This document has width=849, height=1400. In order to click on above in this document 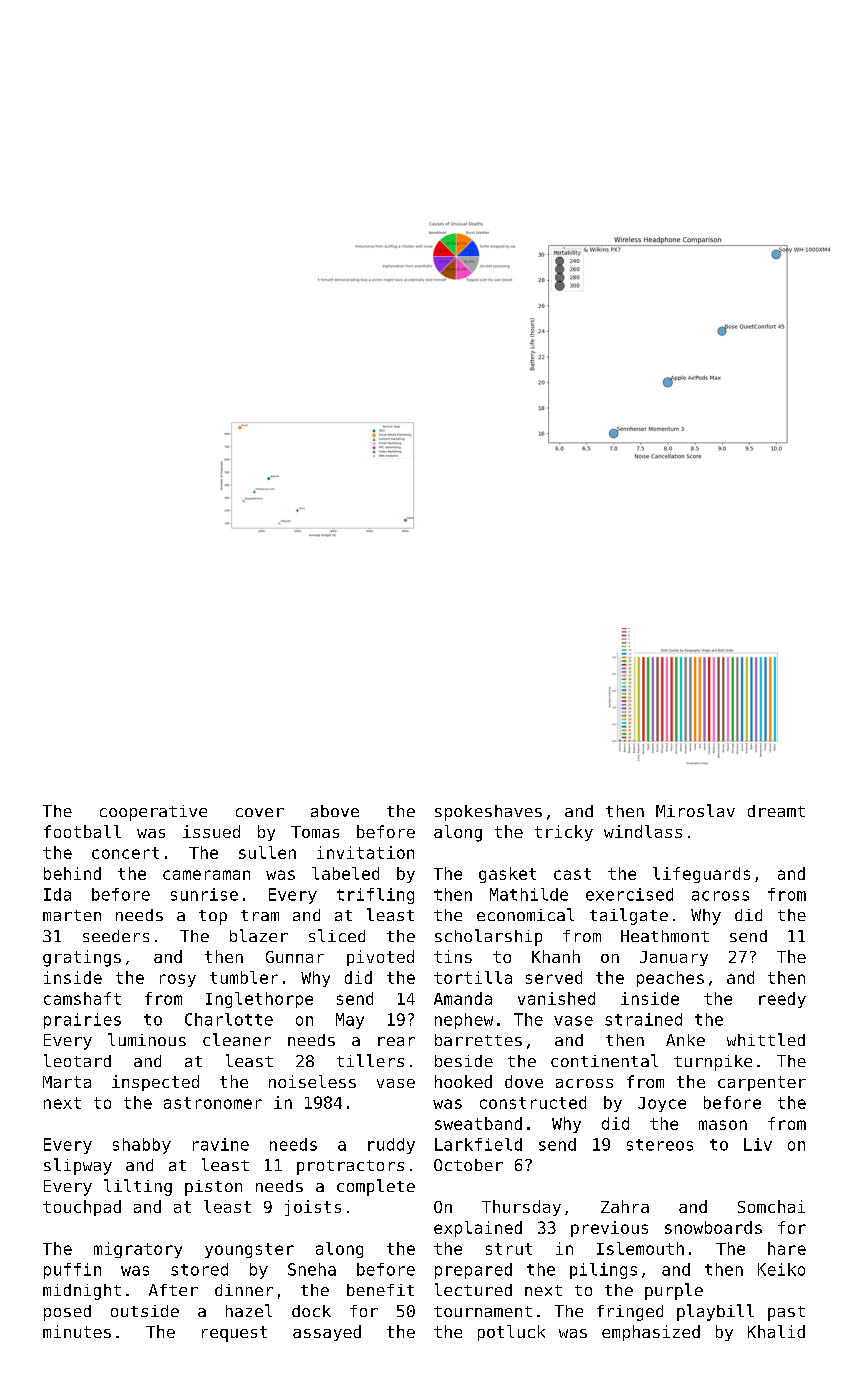, I will do `click(335, 811)`.
